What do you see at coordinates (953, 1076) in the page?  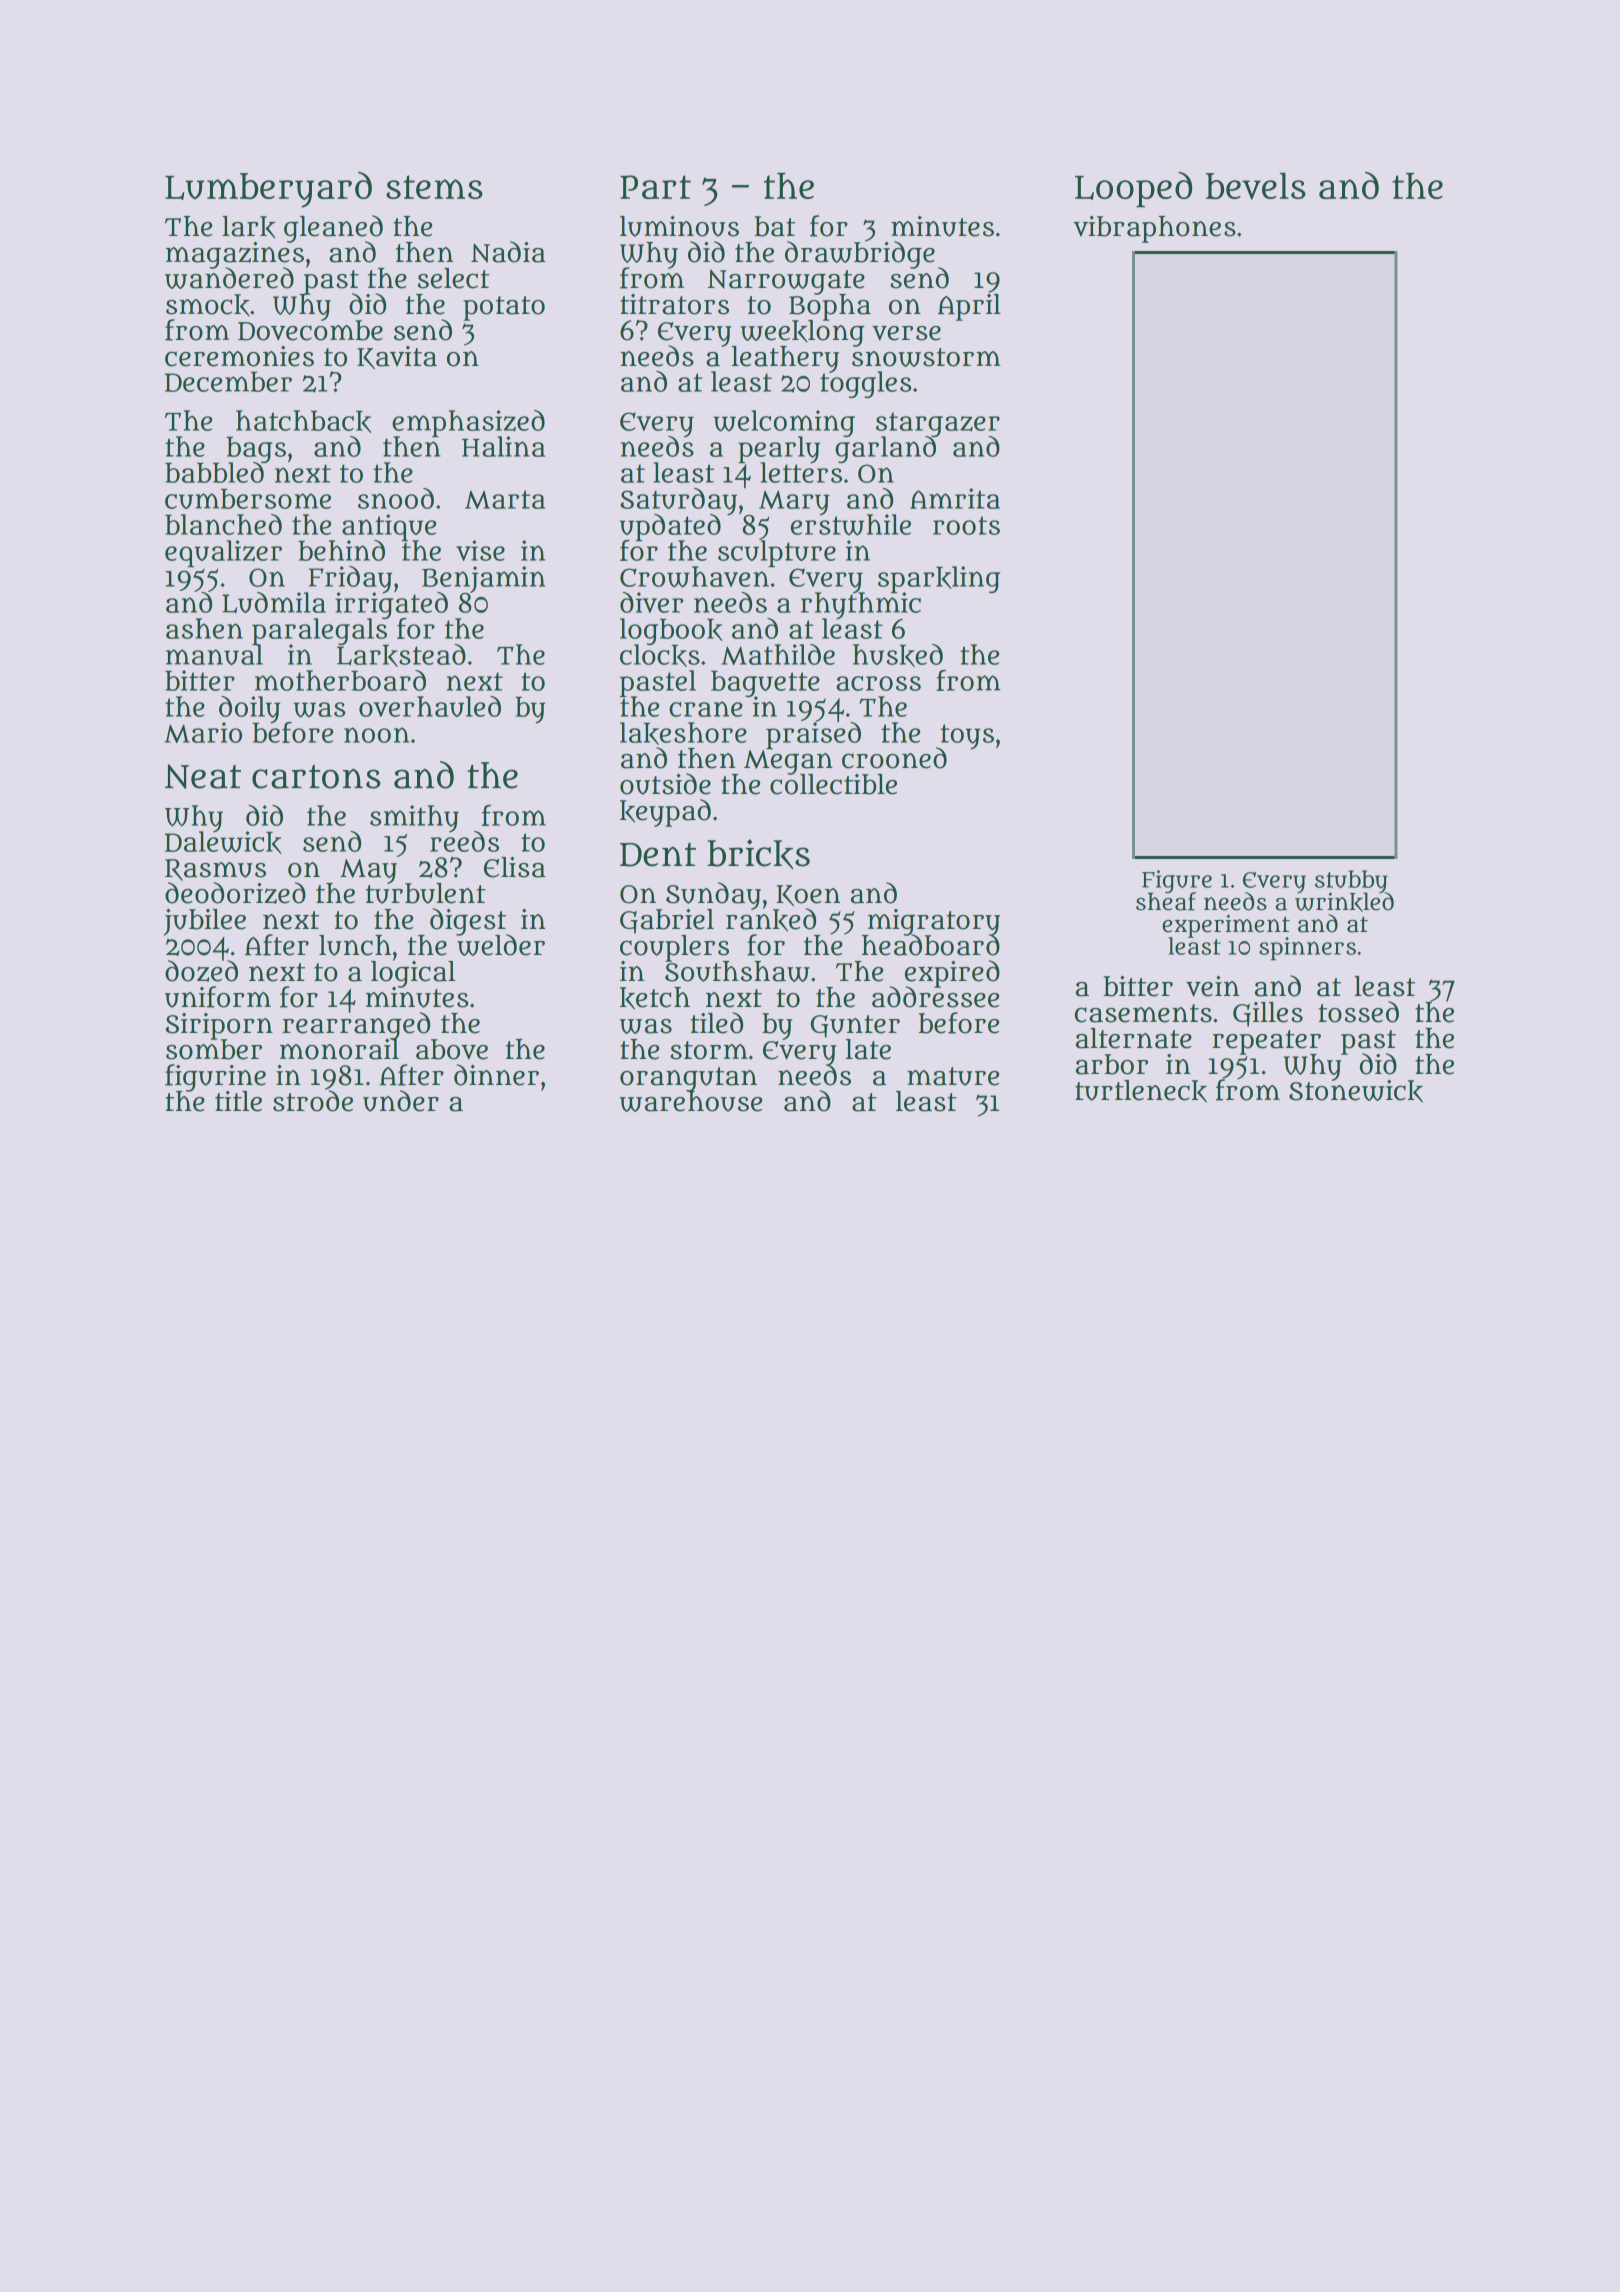 I see `mature` at bounding box center [953, 1076].
